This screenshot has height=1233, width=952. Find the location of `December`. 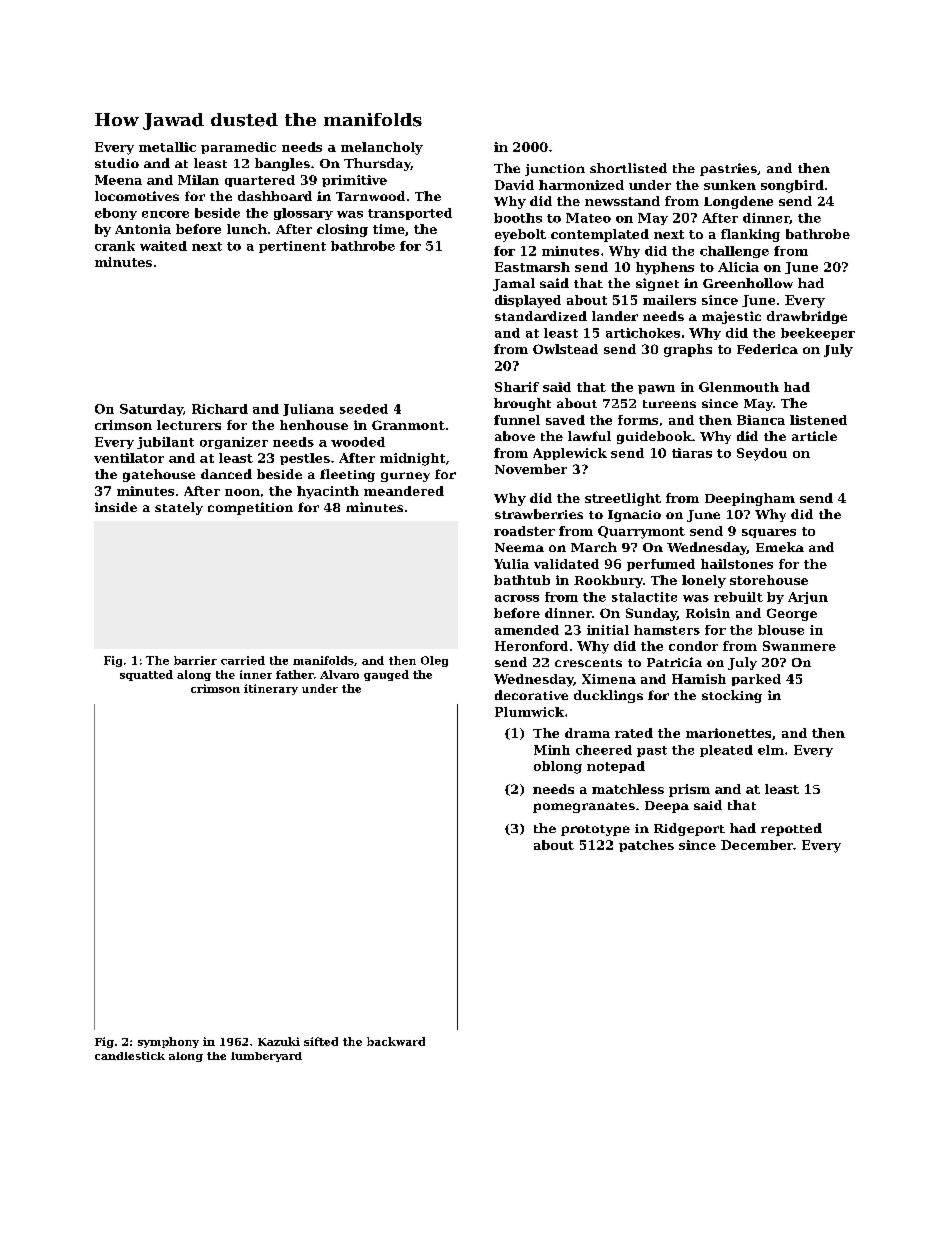

December is located at coordinates (757, 845).
